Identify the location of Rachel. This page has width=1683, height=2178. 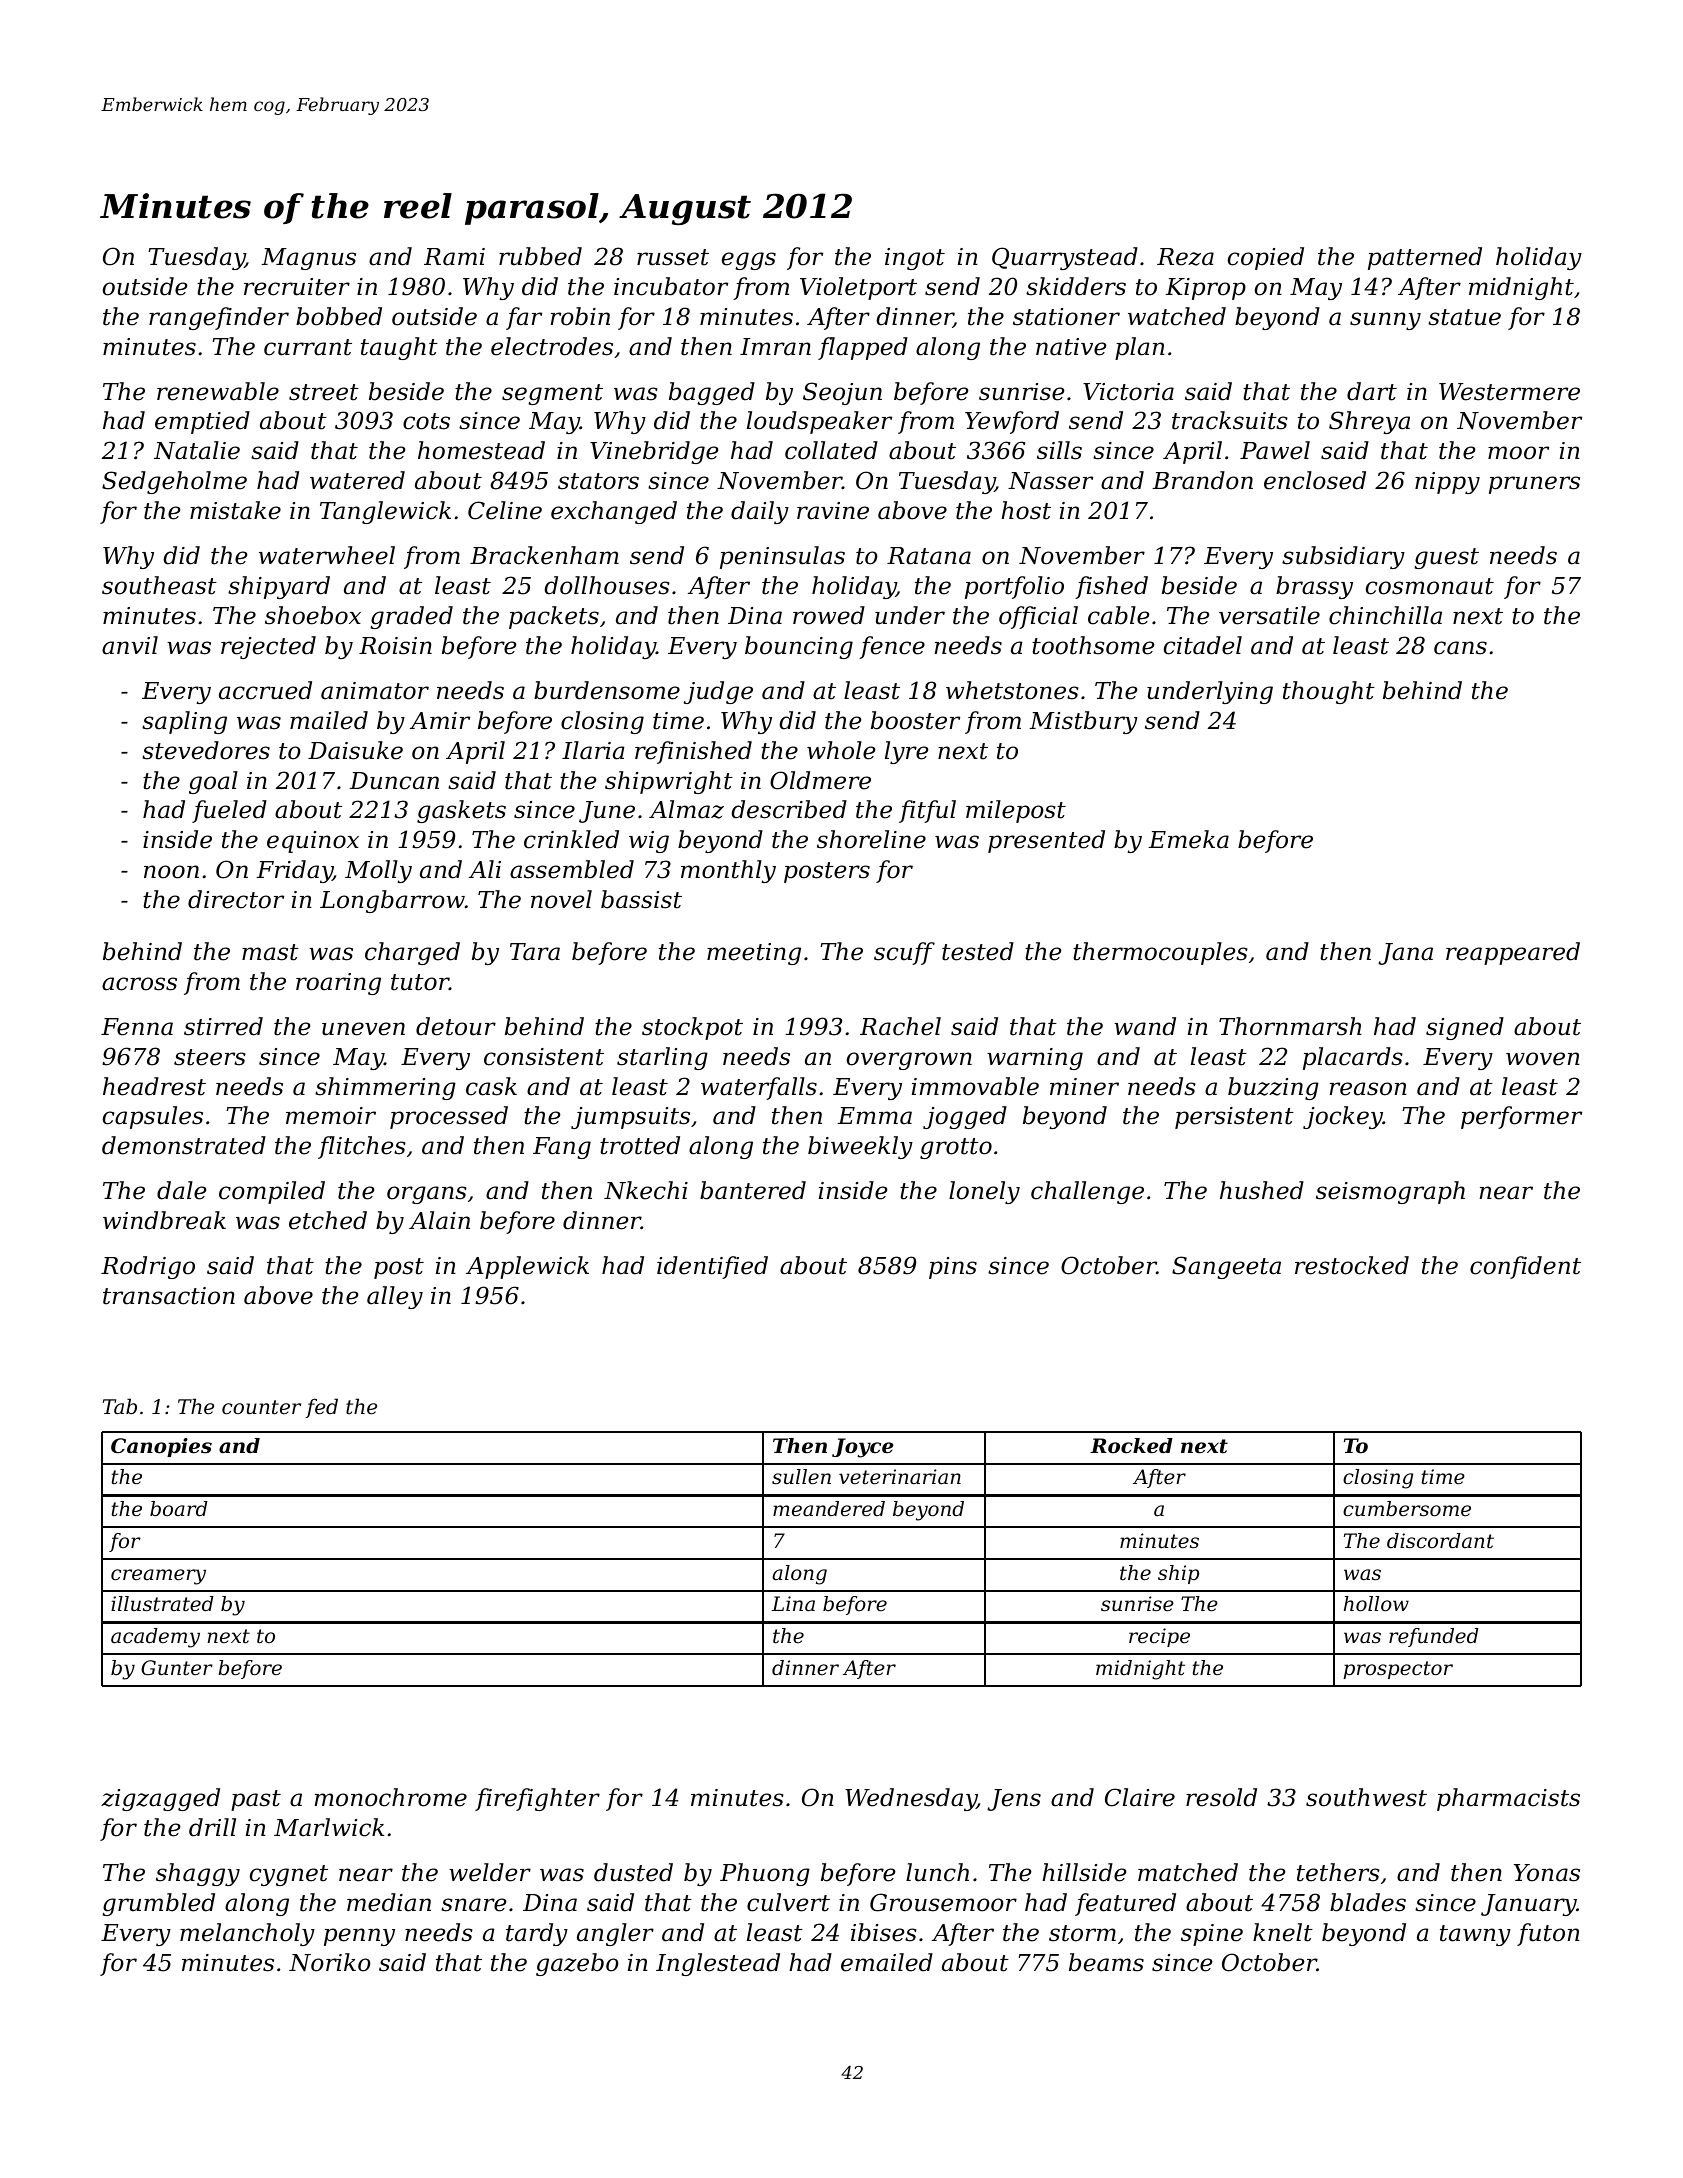
(900, 1026).
